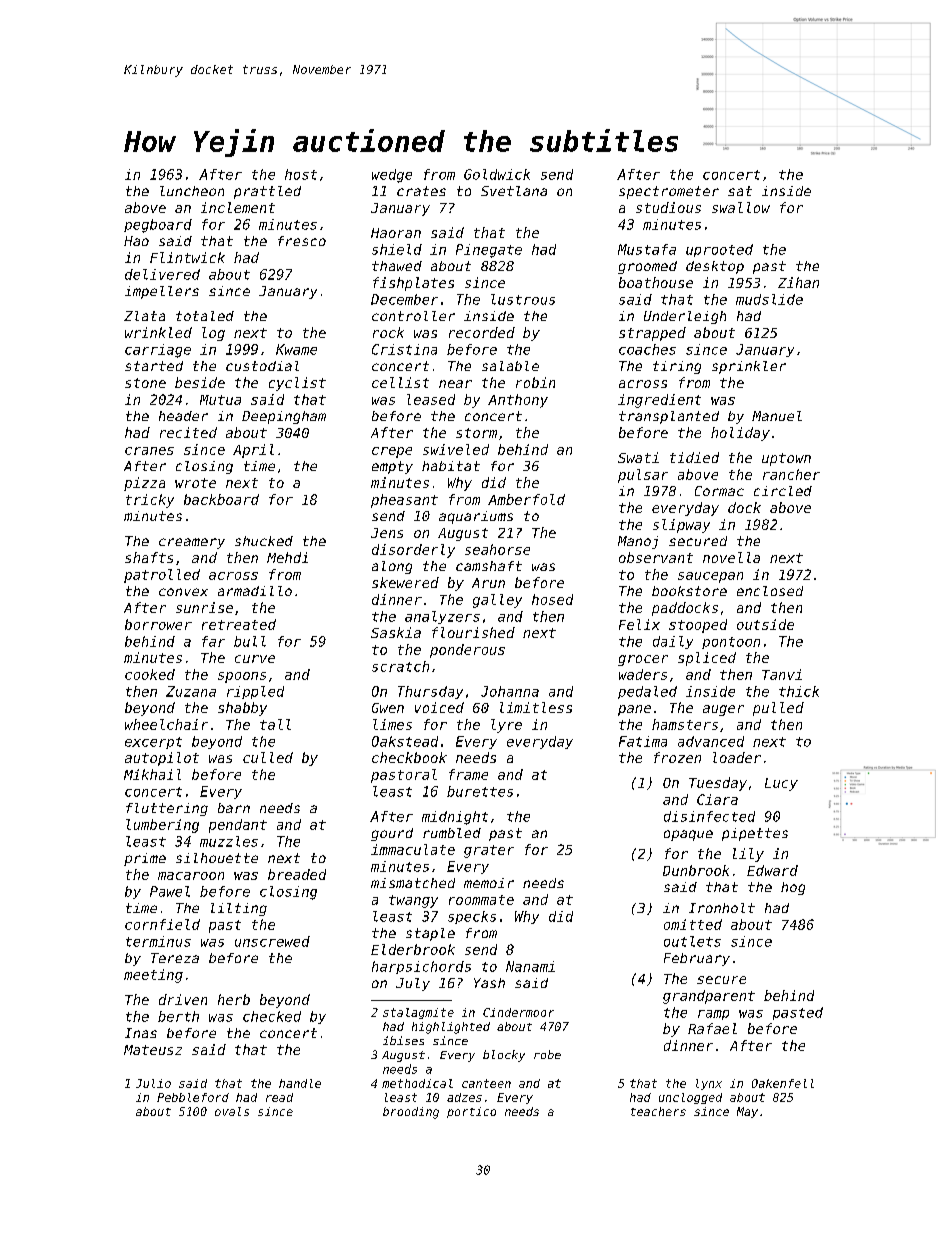 This screenshot has height=1233, width=952. What do you see at coordinates (669, 192) in the screenshot?
I see `spectrometer` at bounding box center [669, 192].
